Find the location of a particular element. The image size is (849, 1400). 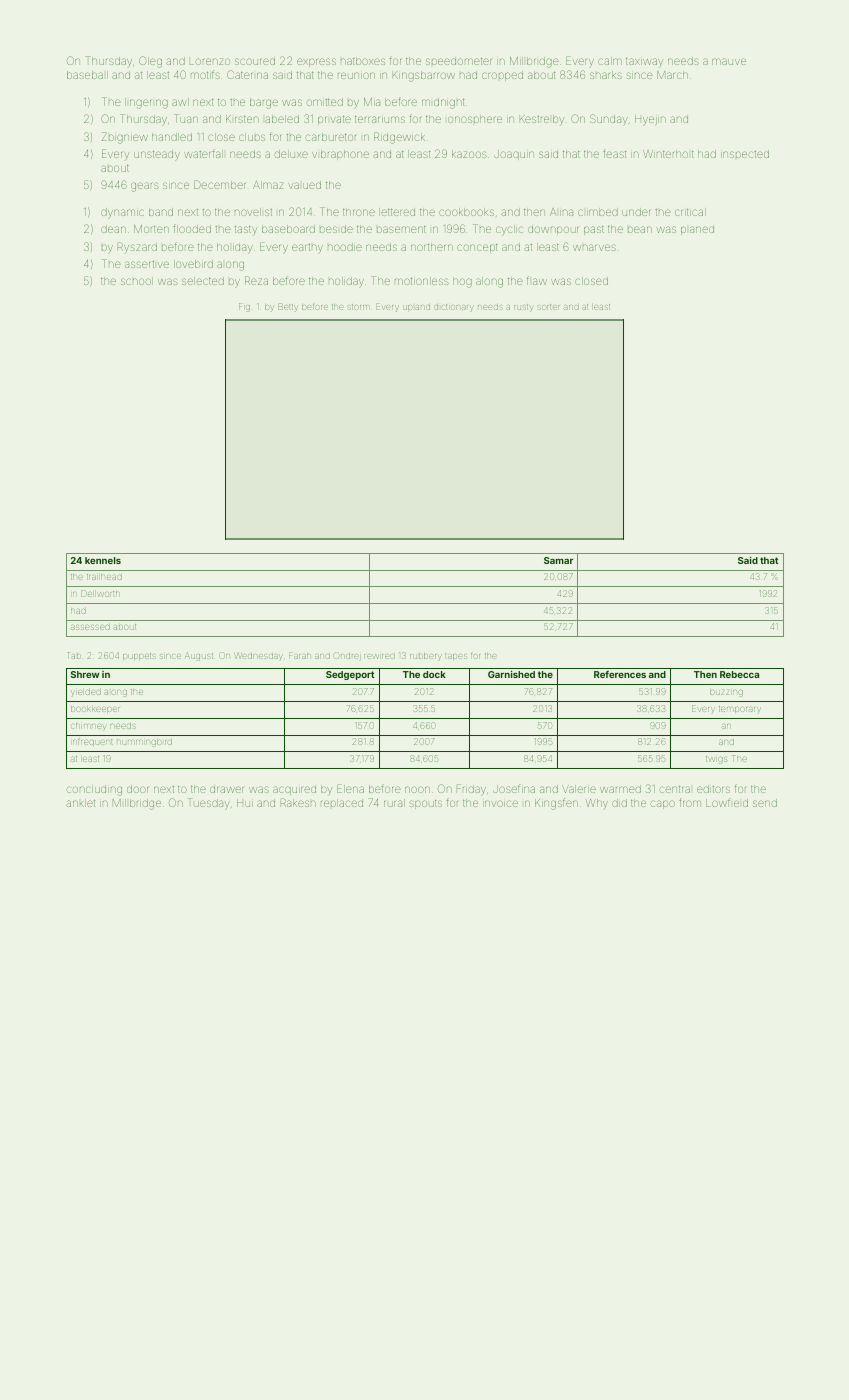

school is located at coordinates (137, 281).
